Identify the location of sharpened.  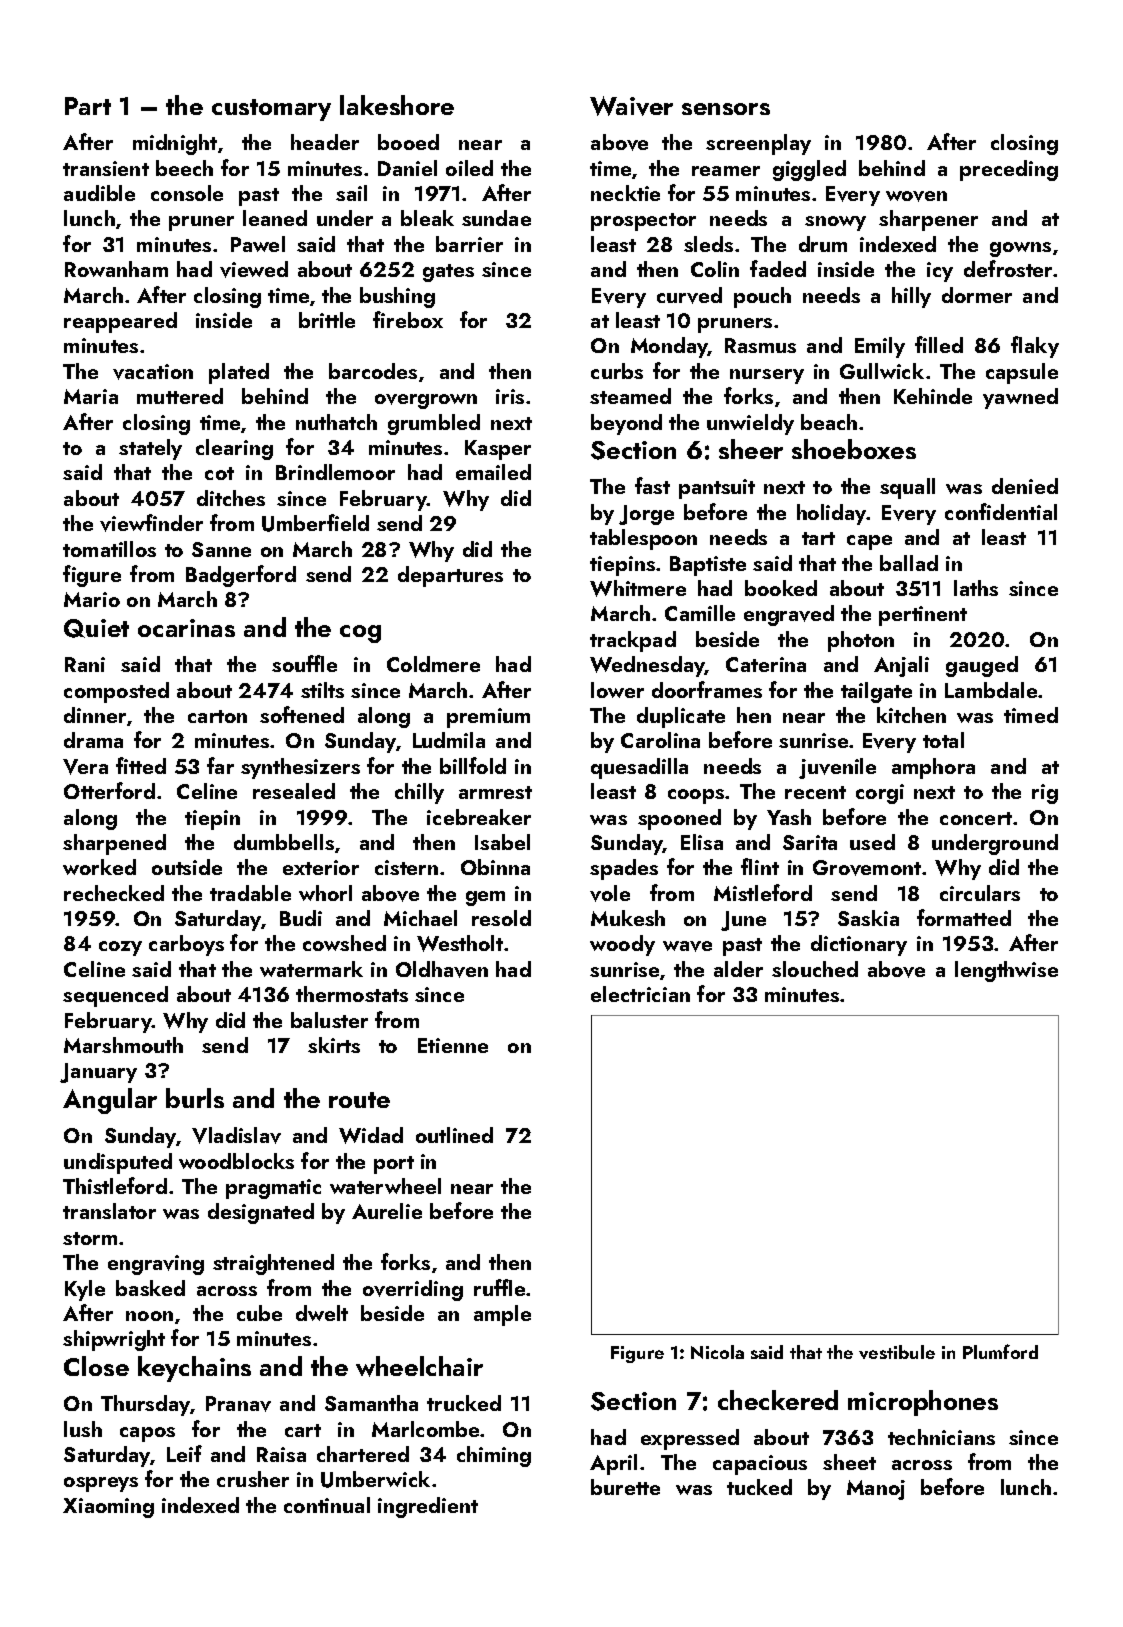
(114, 844).
